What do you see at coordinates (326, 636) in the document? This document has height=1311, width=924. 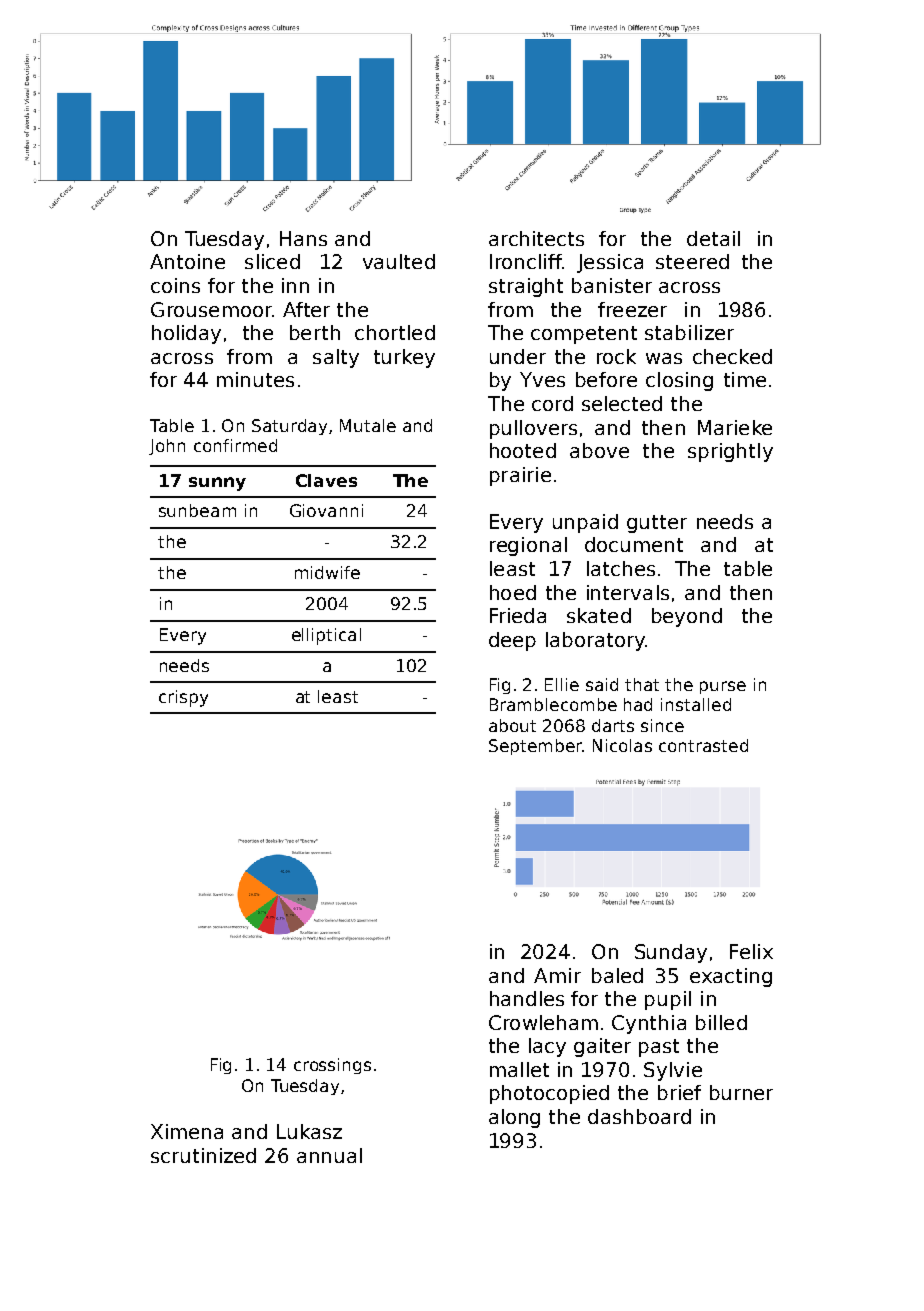 I see `elliptical` at bounding box center [326, 636].
